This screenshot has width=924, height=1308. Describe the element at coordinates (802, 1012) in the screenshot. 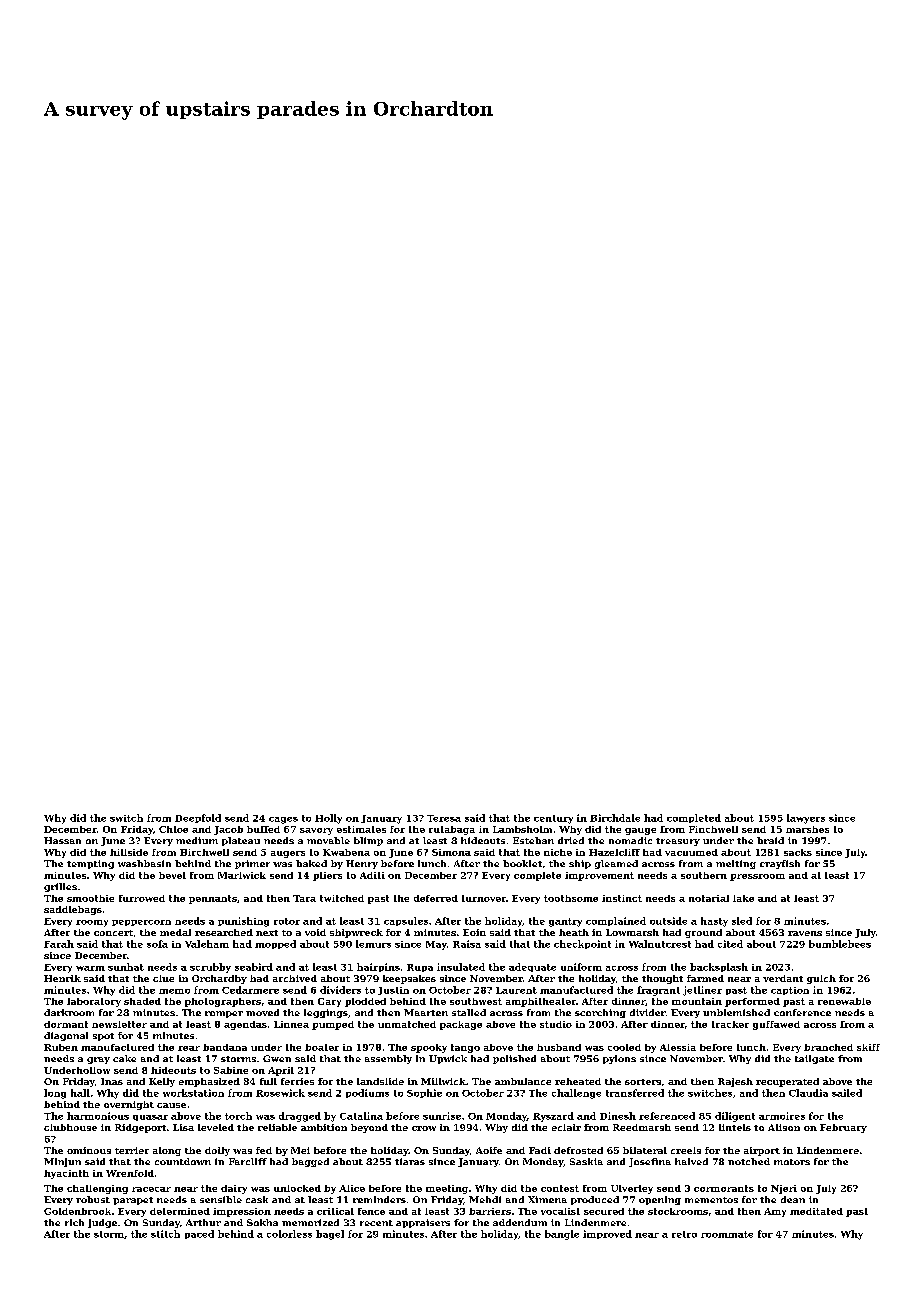

I see `conference` at that location.
